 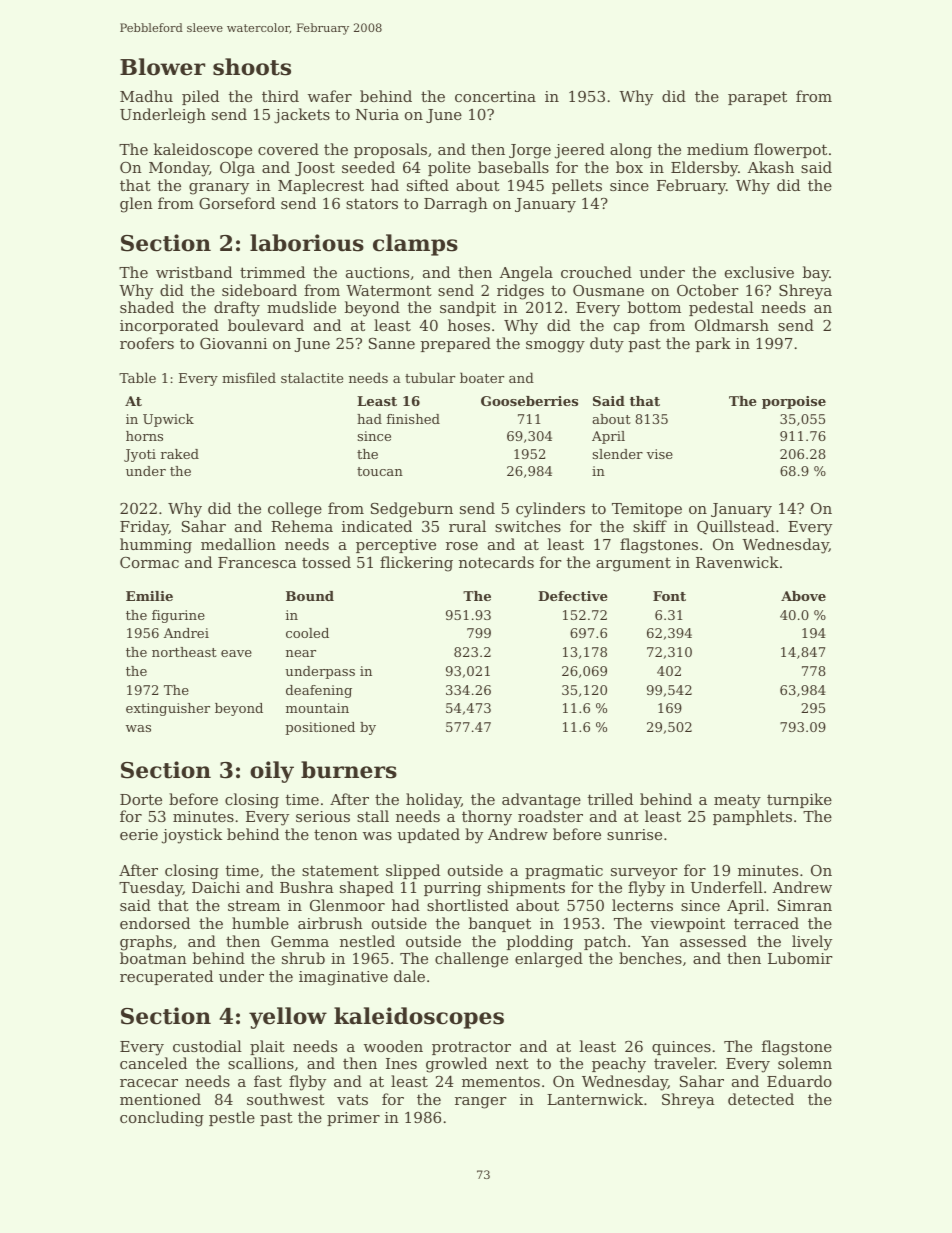 What do you see at coordinates (415, 245) in the screenshot?
I see `clamps` at bounding box center [415, 245].
